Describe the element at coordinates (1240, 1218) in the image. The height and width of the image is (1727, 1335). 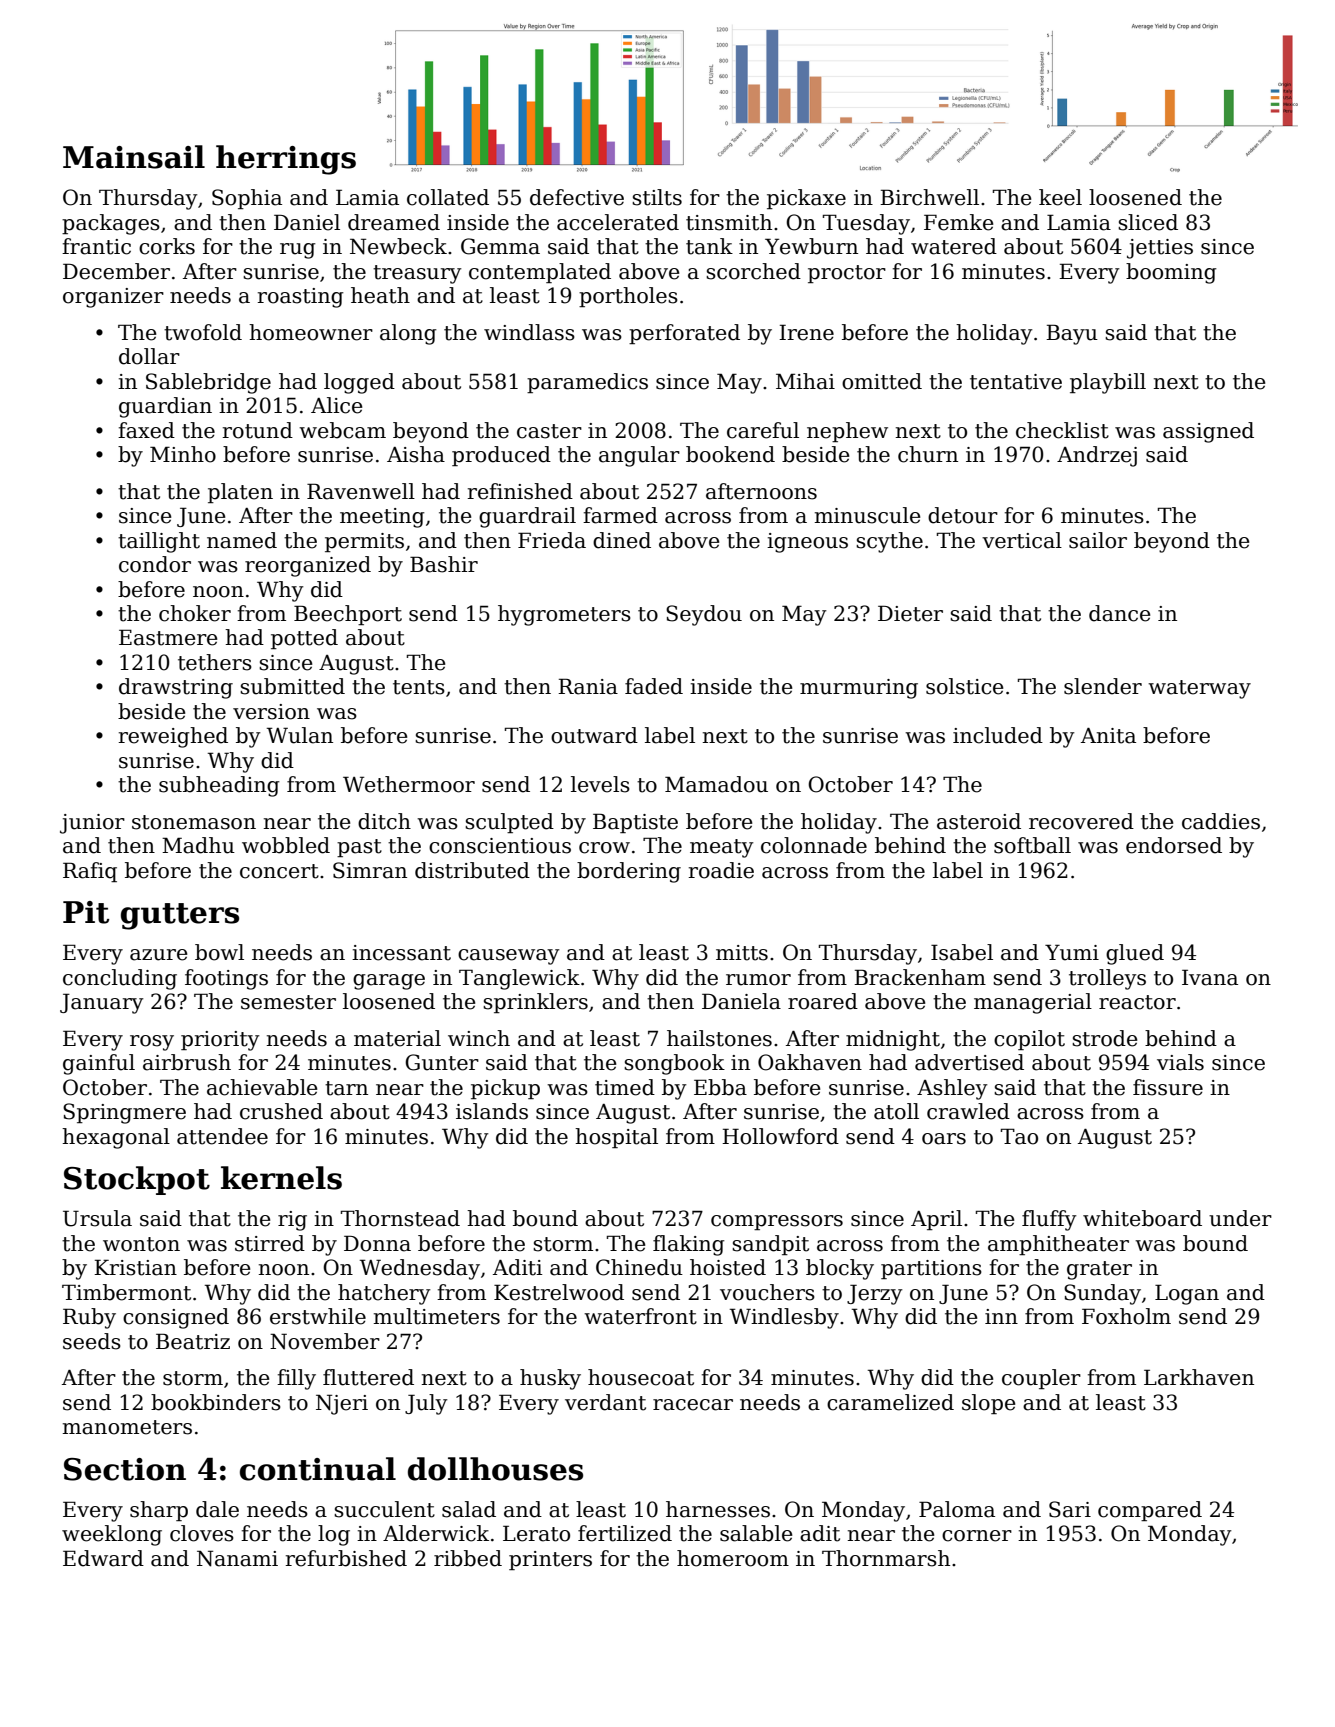
I see `under` at that location.
